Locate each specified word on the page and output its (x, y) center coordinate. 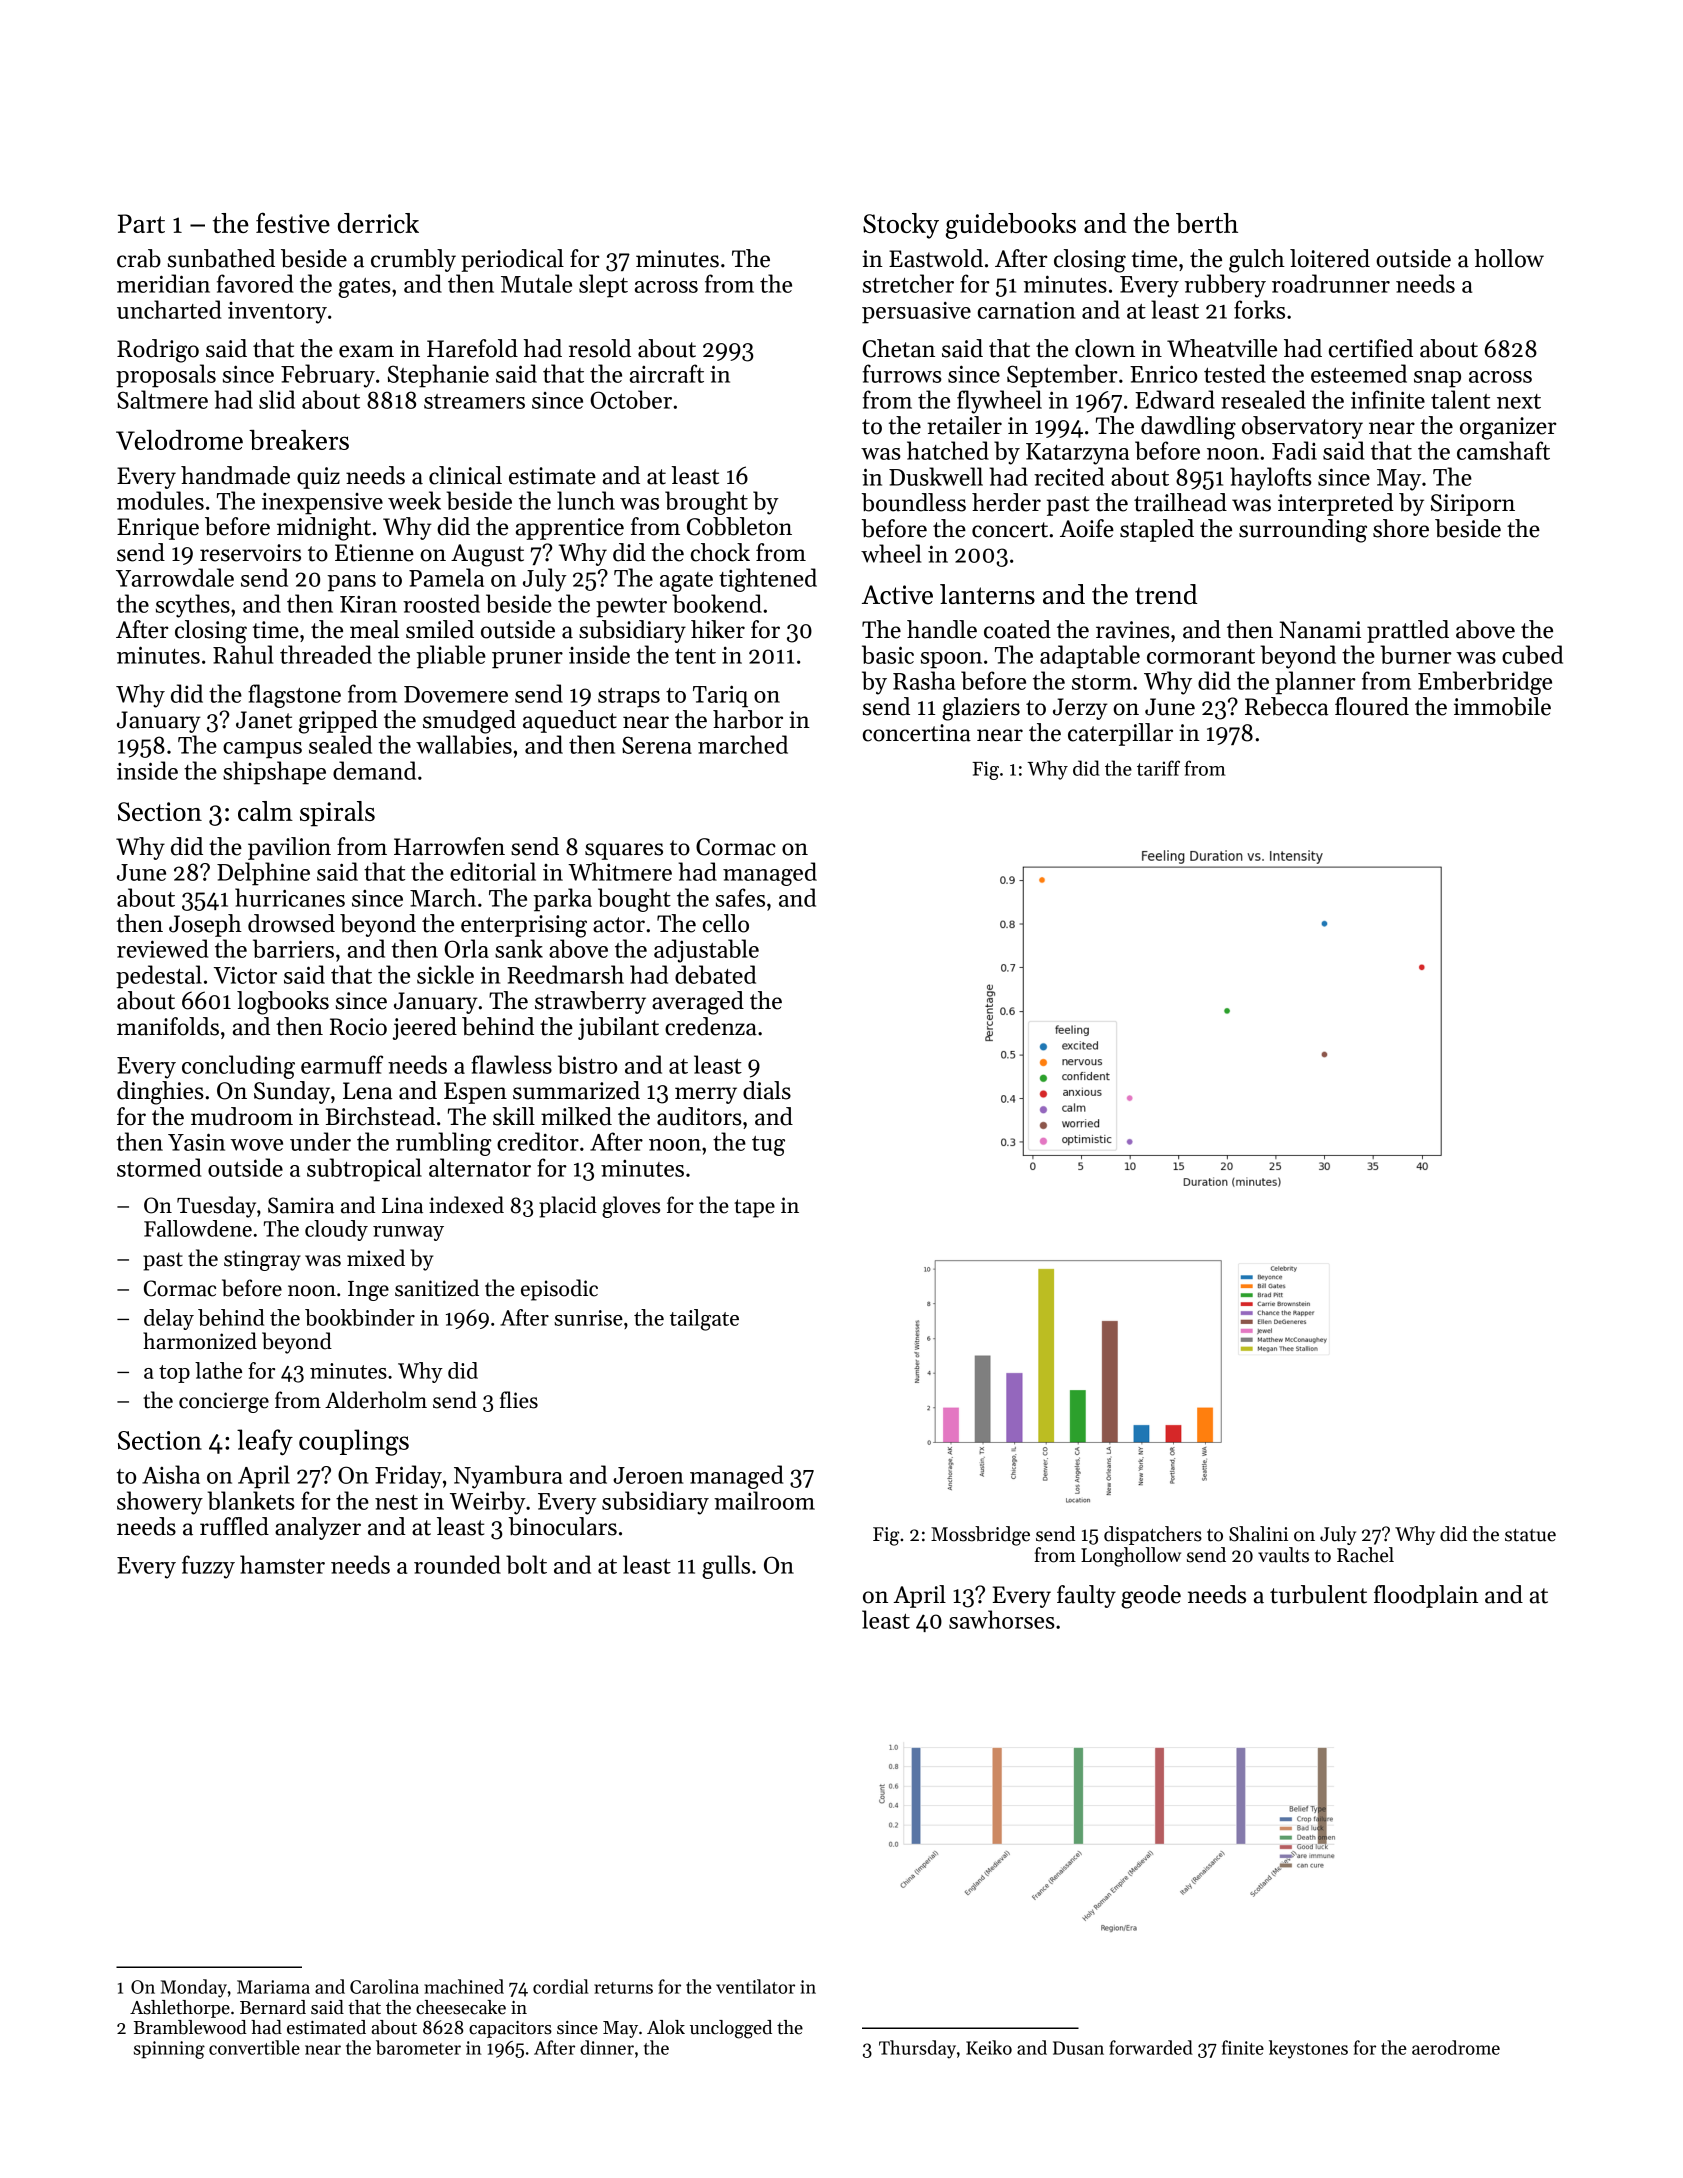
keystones (1308, 2049)
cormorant (1201, 656)
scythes (193, 606)
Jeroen (648, 1475)
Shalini (1258, 1534)
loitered (1330, 258)
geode (1151, 1597)
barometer (418, 2047)
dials (767, 1090)
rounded (457, 1564)
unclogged (731, 2029)
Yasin (196, 1142)
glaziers (981, 709)
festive (293, 222)
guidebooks (1011, 226)
